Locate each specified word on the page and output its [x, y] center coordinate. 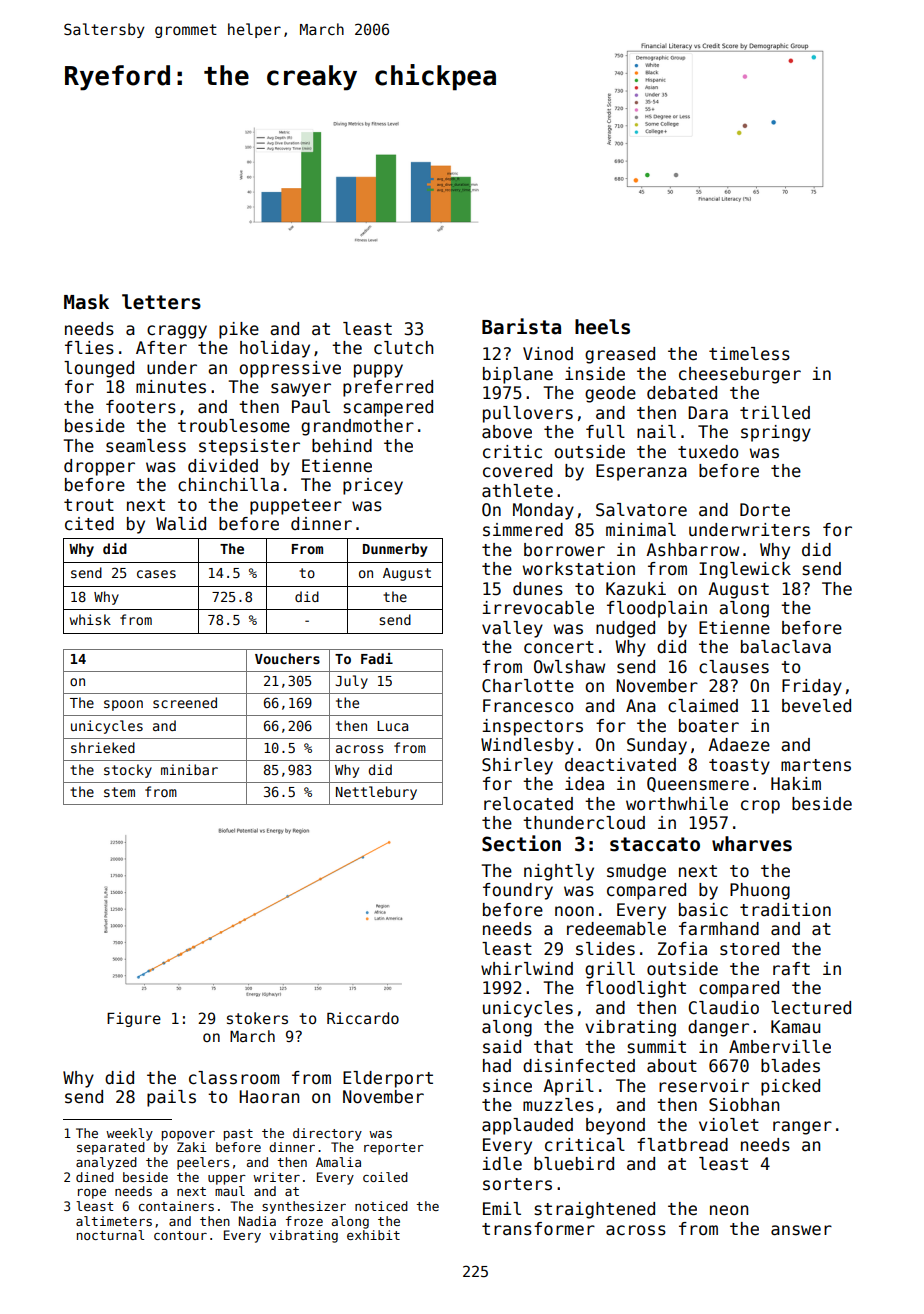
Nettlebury [376, 793]
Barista [521, 326]
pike [239, 330]
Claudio [724, 1008]
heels [602, 327]
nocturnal [110, 1235]
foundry [518, 891]
